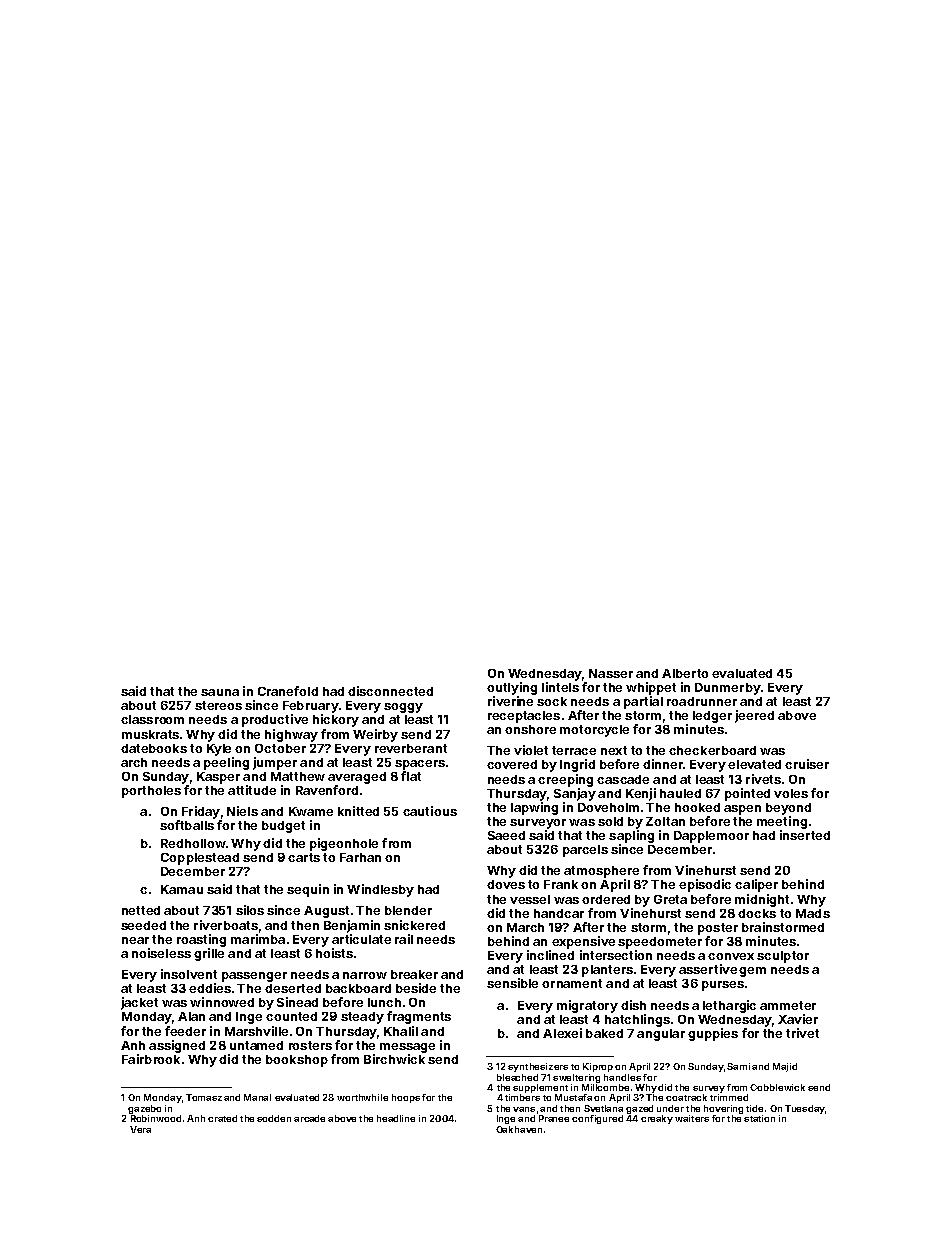 The image size is (952, 1233). Describe the element at coordinates (756, 885) in the document. I see `caliper` at that location.
